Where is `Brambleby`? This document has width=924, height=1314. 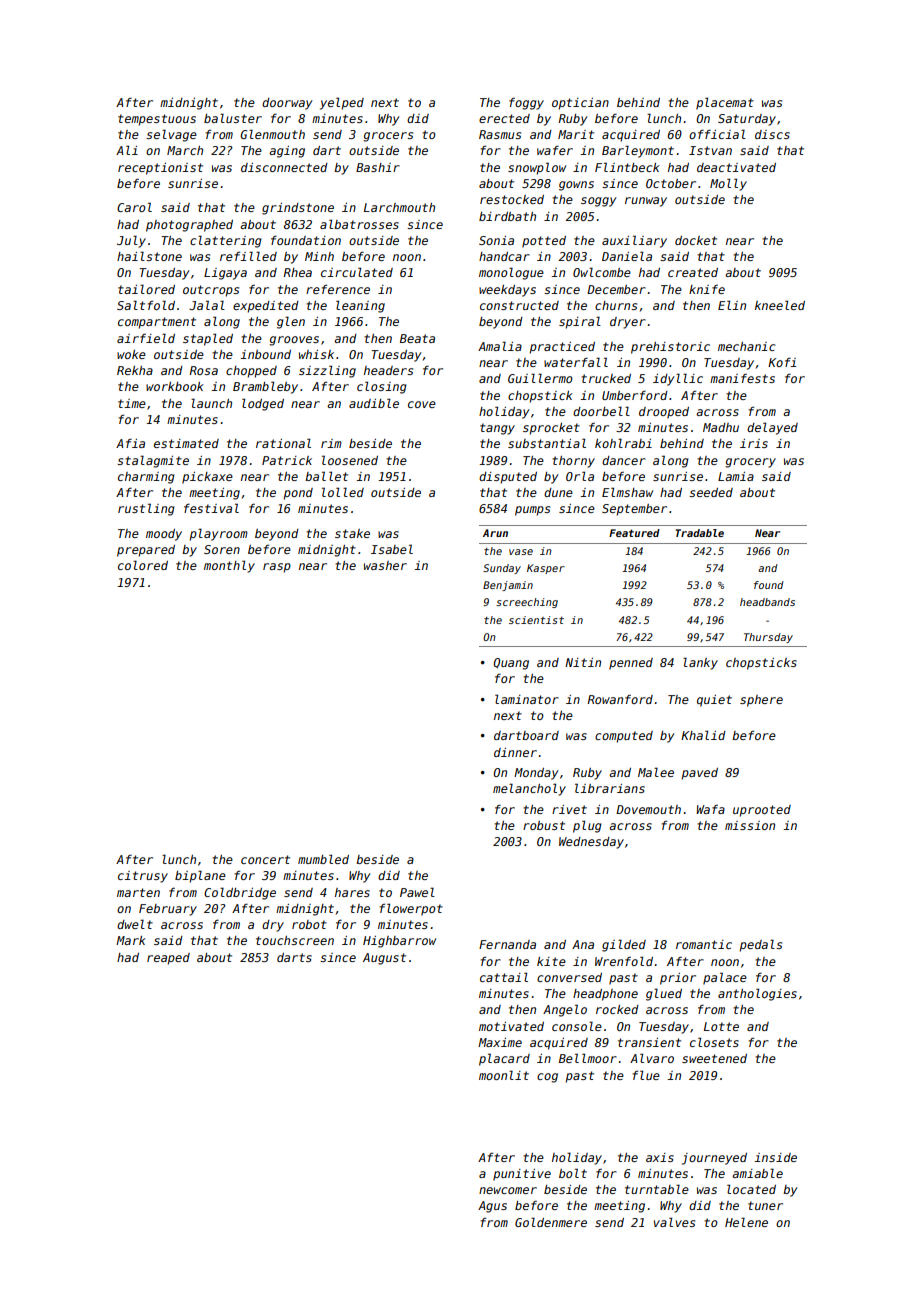
Brambleby is located at coordinates (265, 387).
